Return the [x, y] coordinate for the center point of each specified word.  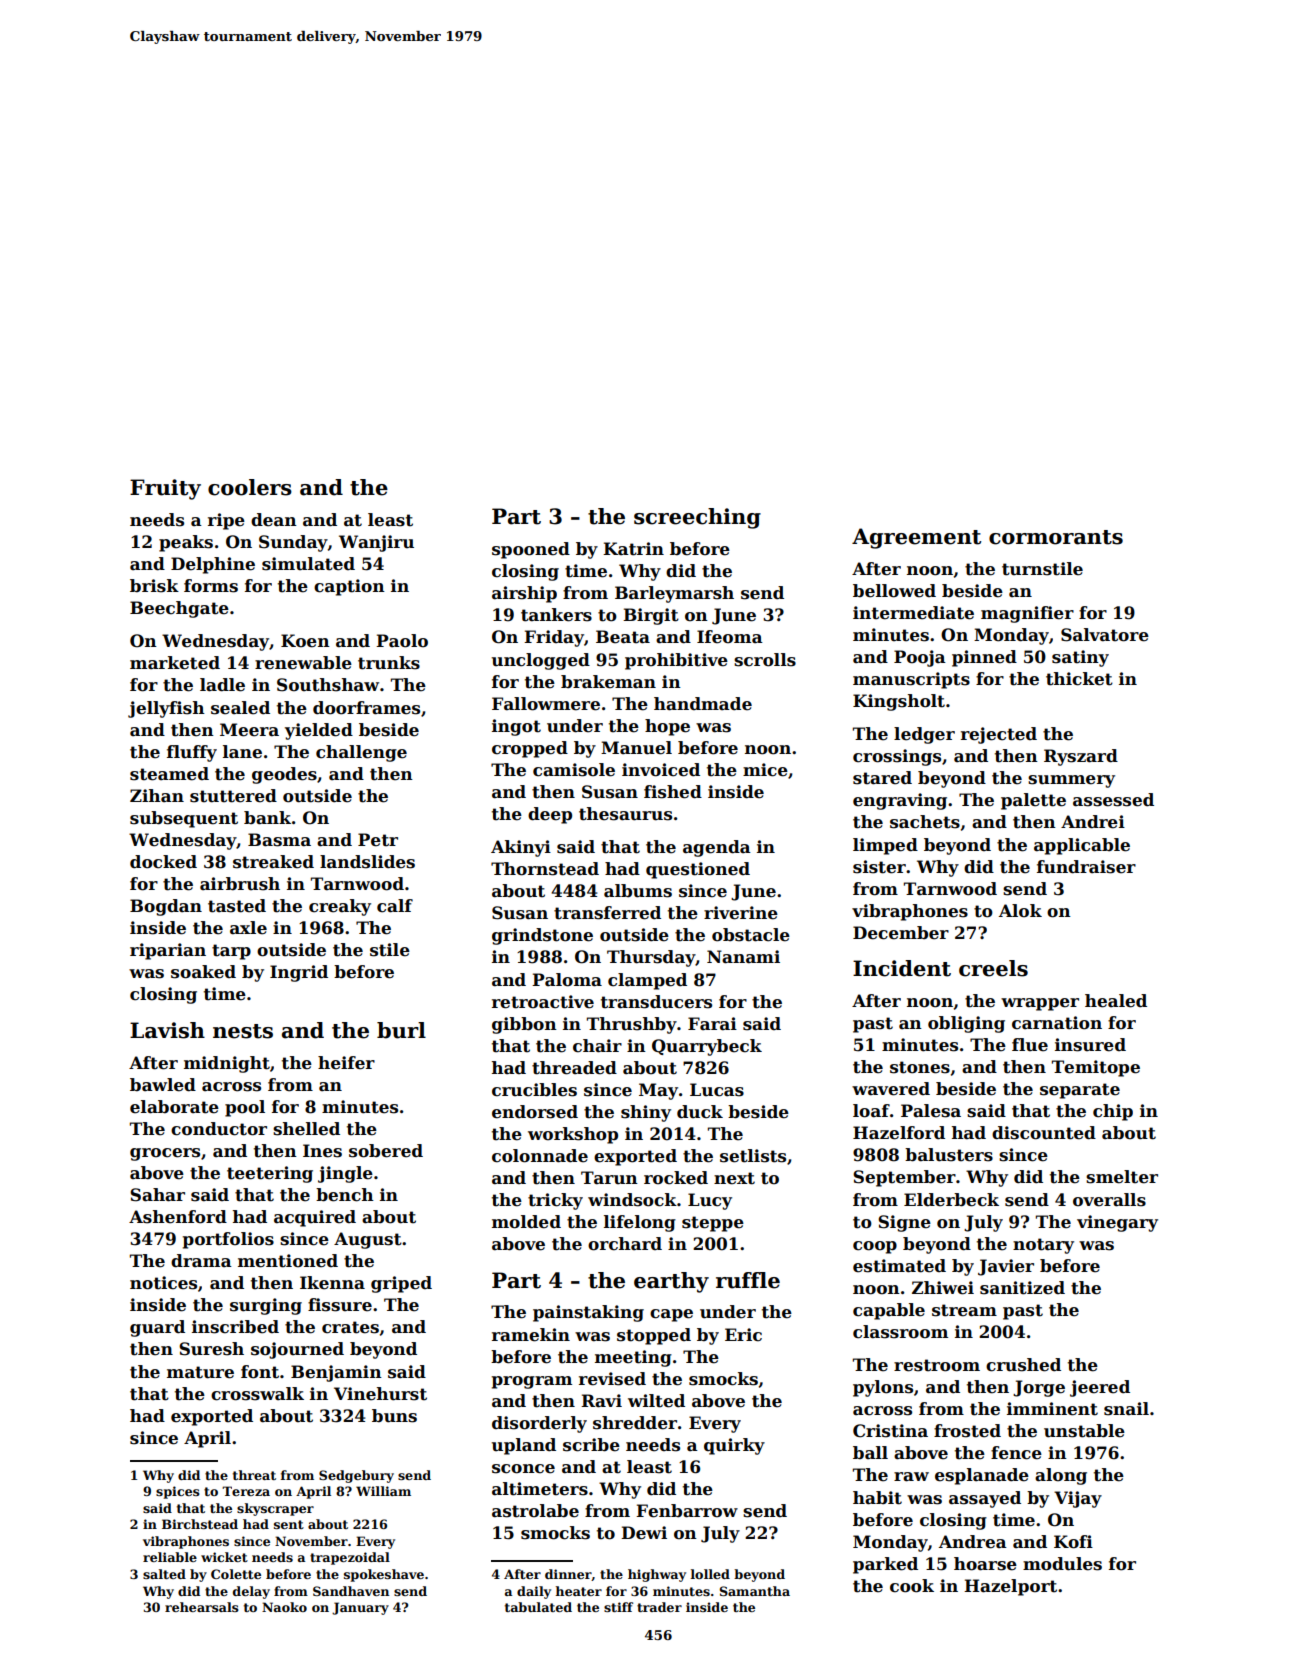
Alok [1020, 911]
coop [875, 1247]
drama [201, 1261]
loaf [871, 1111]
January [360, 1608]
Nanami [743, 957]
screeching [697, 518]
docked [163, 862]
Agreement [916, 538]
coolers [250, 487]
